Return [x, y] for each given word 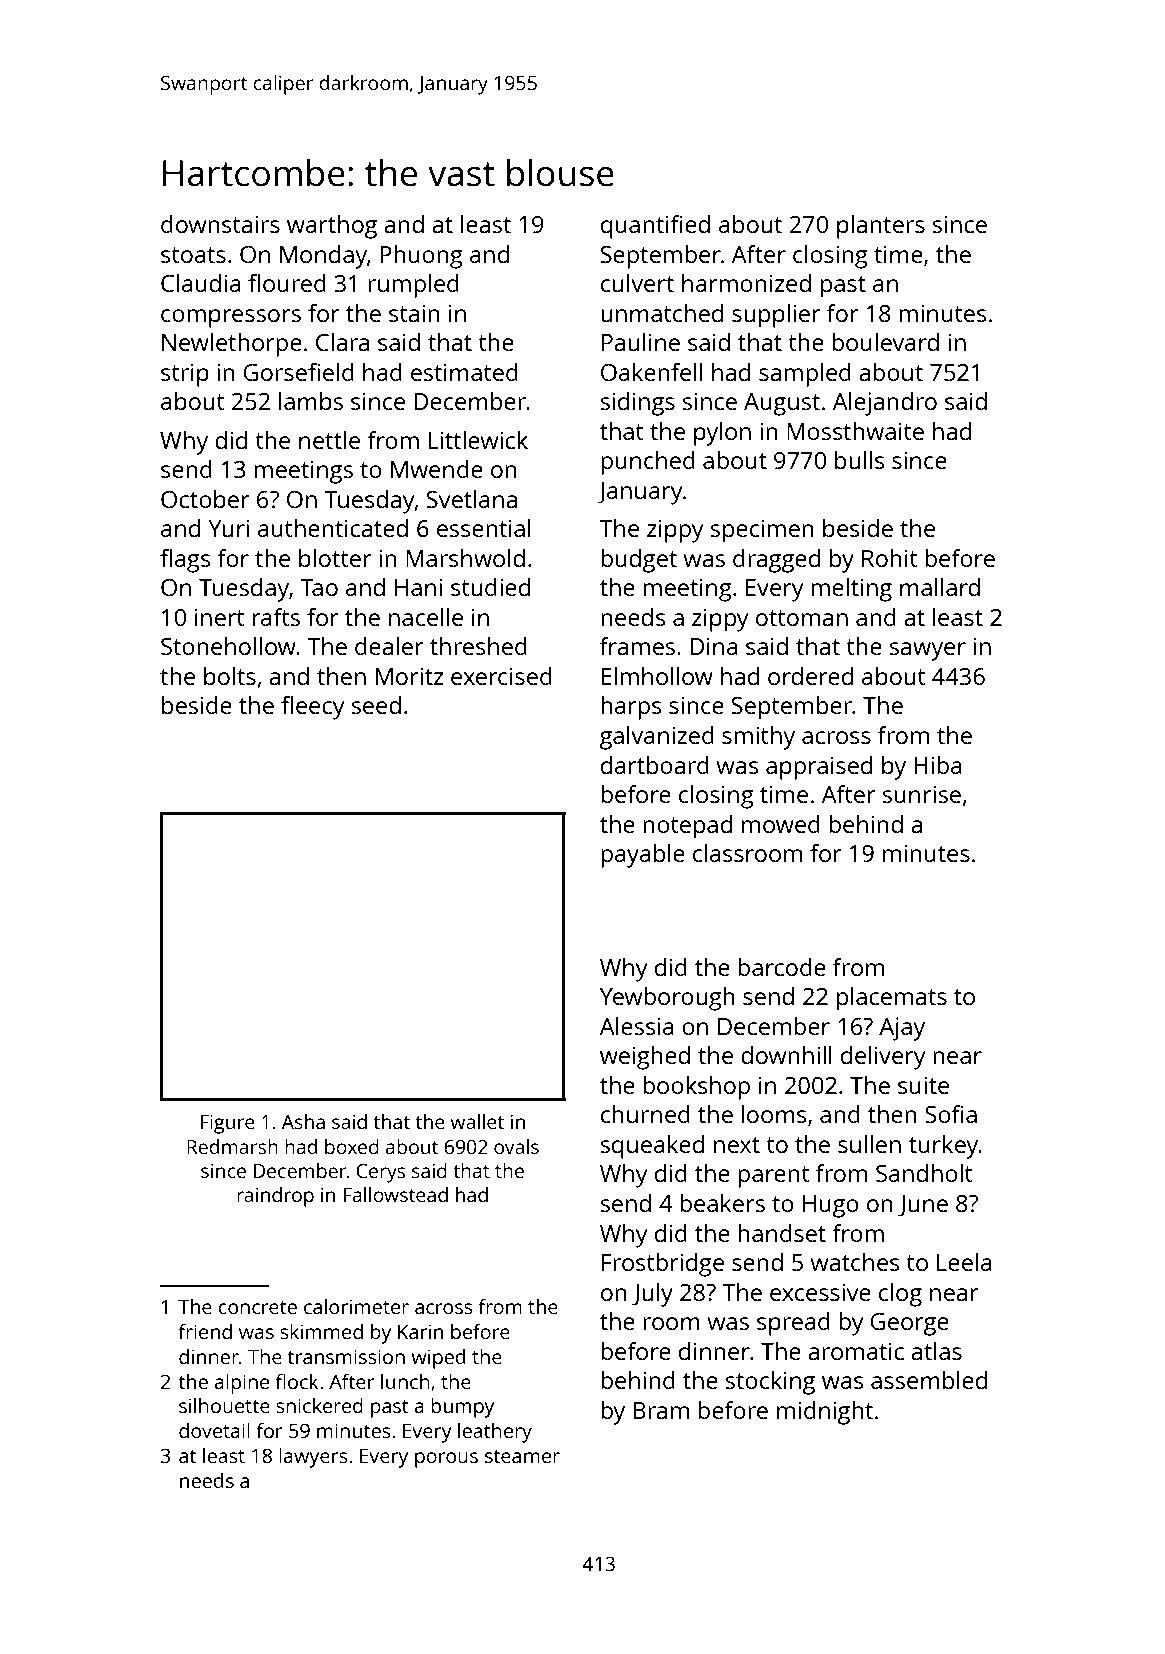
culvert [637, 283]
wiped [438, 1359]
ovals [516, 1146]
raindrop [275, 1197]
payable [643, 856]
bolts [230, 676]
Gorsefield [298, 372]
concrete [257, 1307]
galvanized [657, 738]
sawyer [928, 651]
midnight [825, 1413]
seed [376, 705]
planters [881, 227]
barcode [782, 967]
